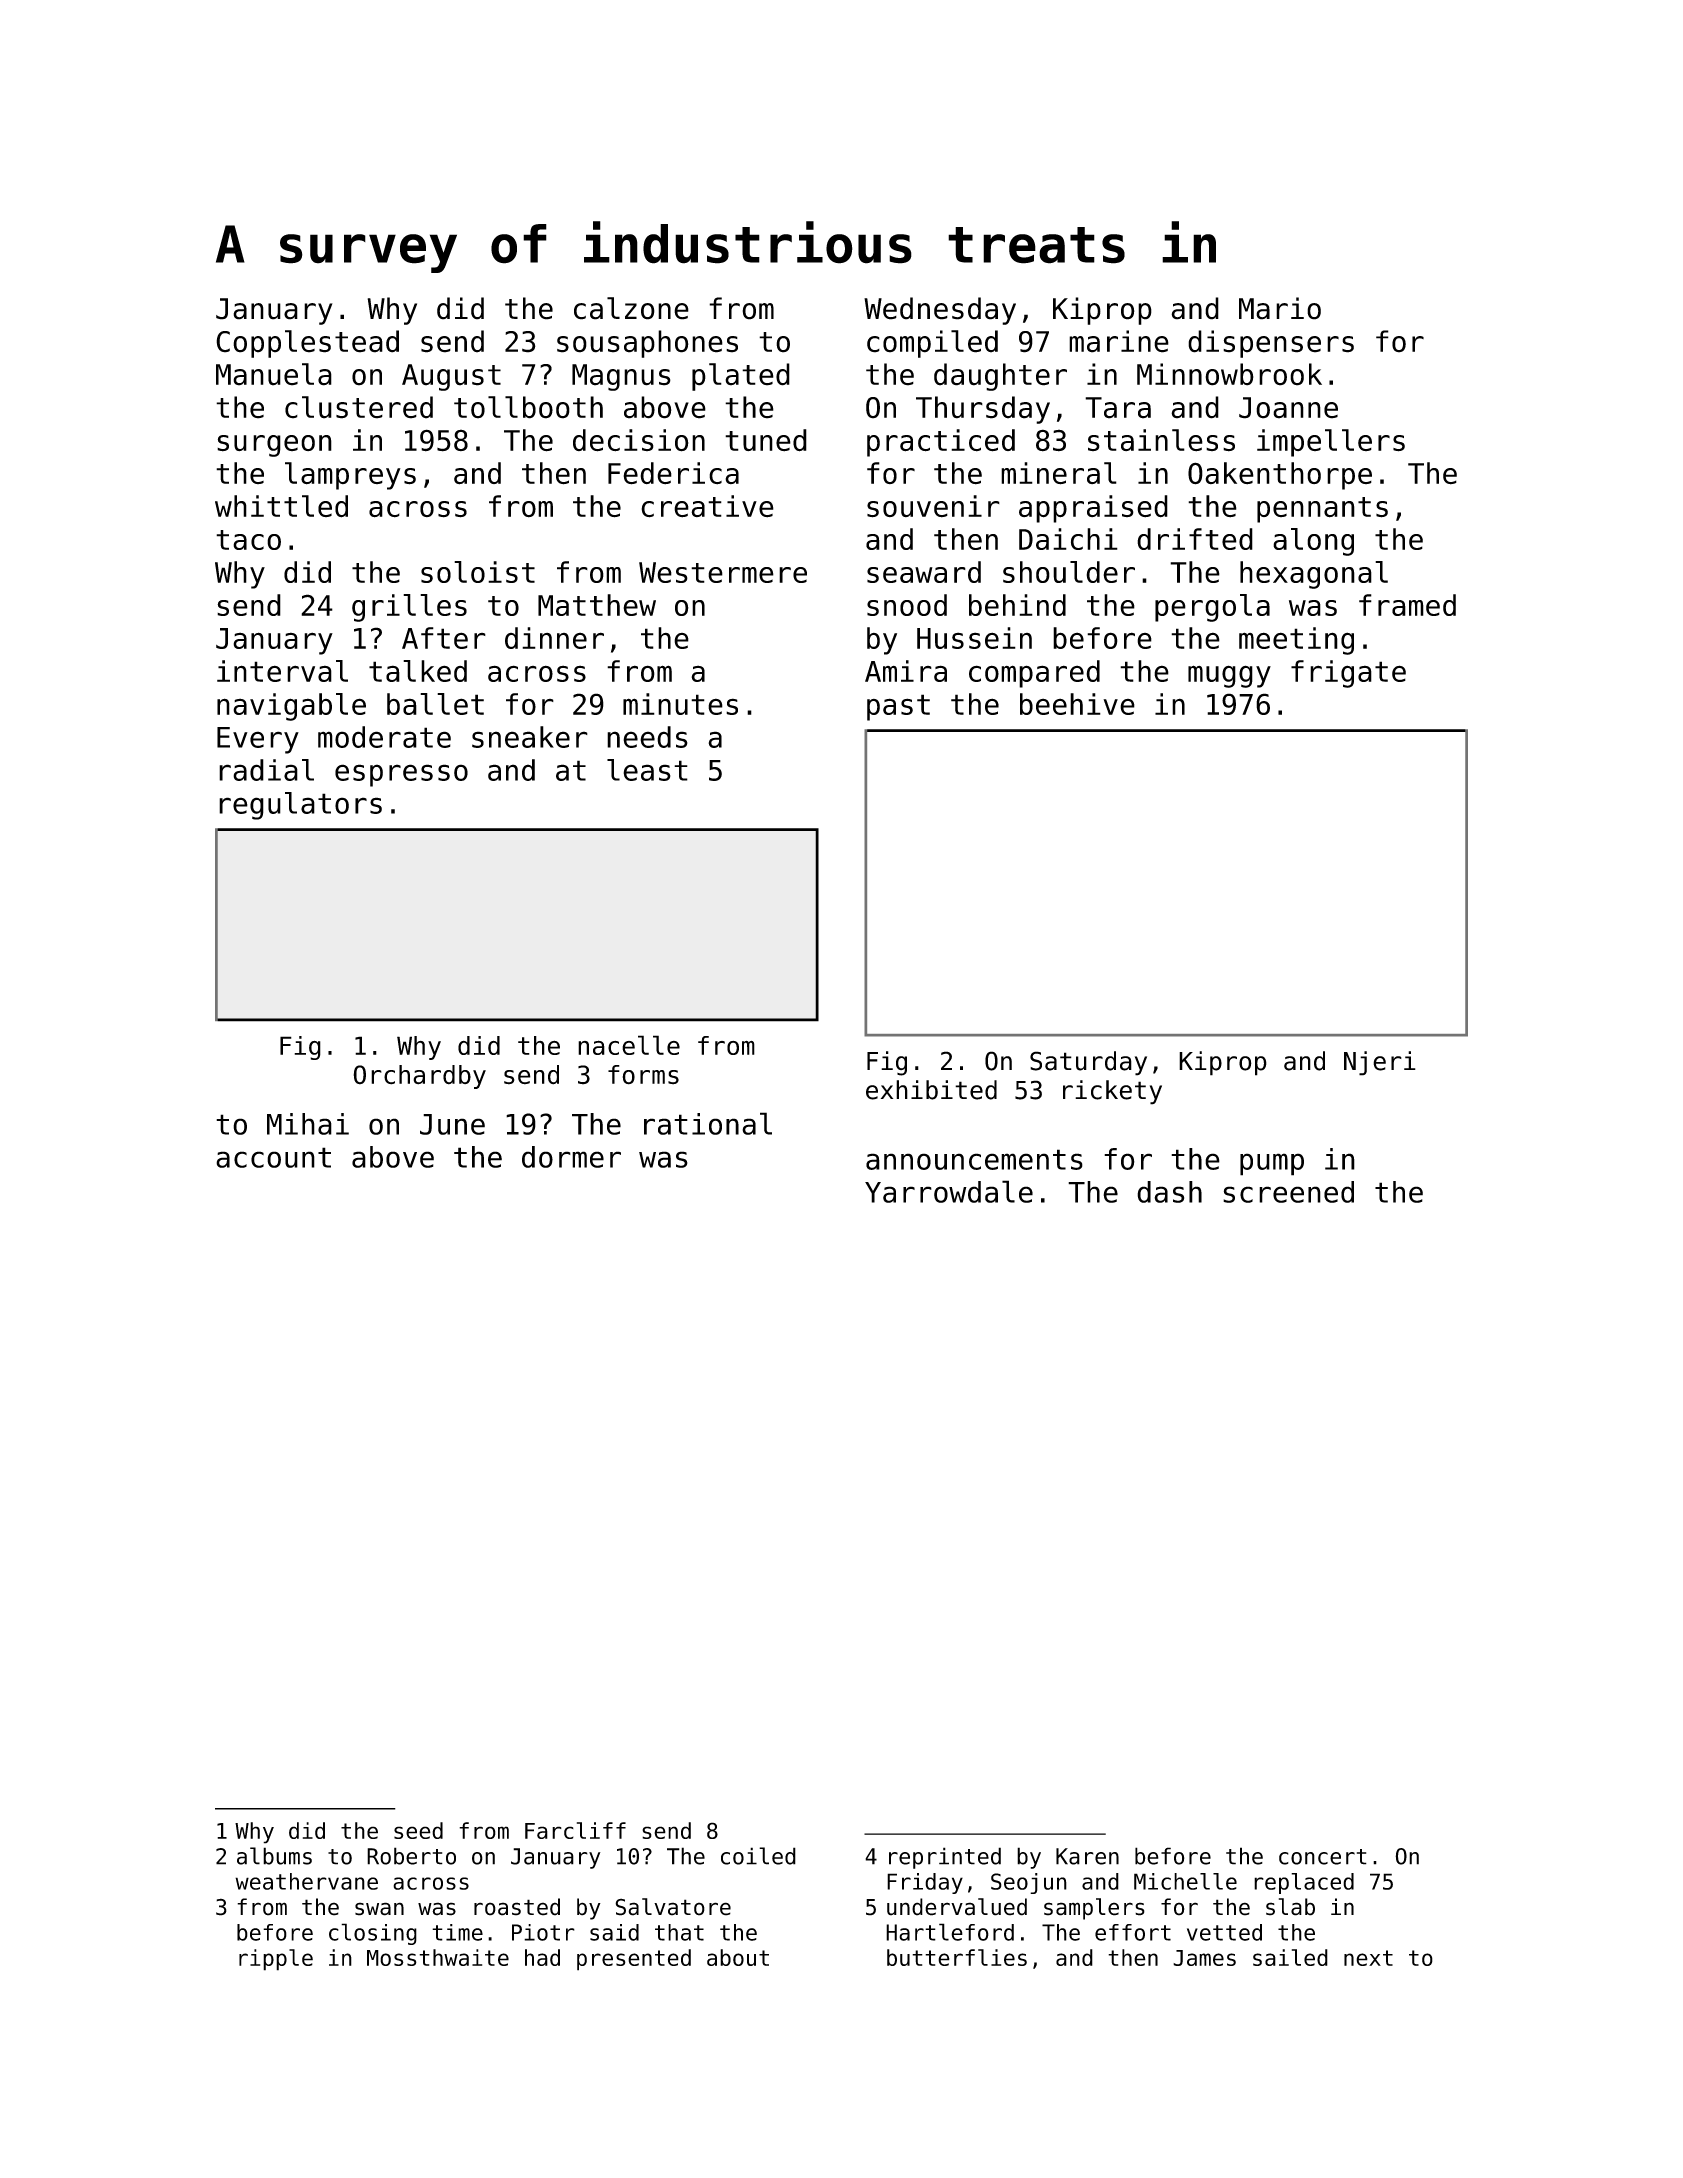  I want to click on albums, so click(274, 1856).
